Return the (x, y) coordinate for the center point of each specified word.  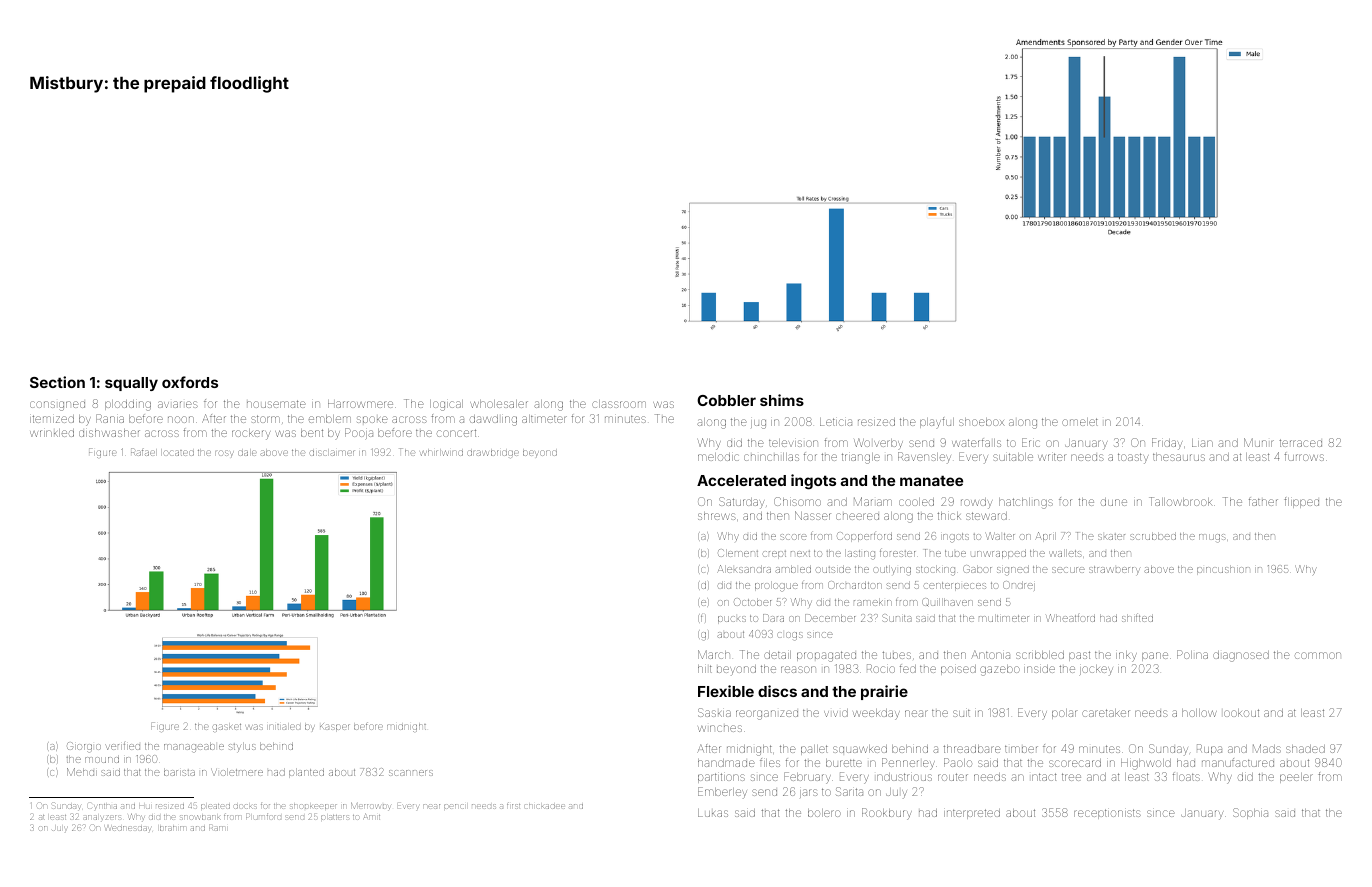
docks (245, 806)
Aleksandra (744, 569)
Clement (738, 553)
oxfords (190, 382)
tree (1071, 777)
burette (844, 763)
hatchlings (1026, 503)
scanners (411, 773)
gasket (227, 728)
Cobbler (726, 400)
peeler (1296, 778)
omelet (1080, 422)
